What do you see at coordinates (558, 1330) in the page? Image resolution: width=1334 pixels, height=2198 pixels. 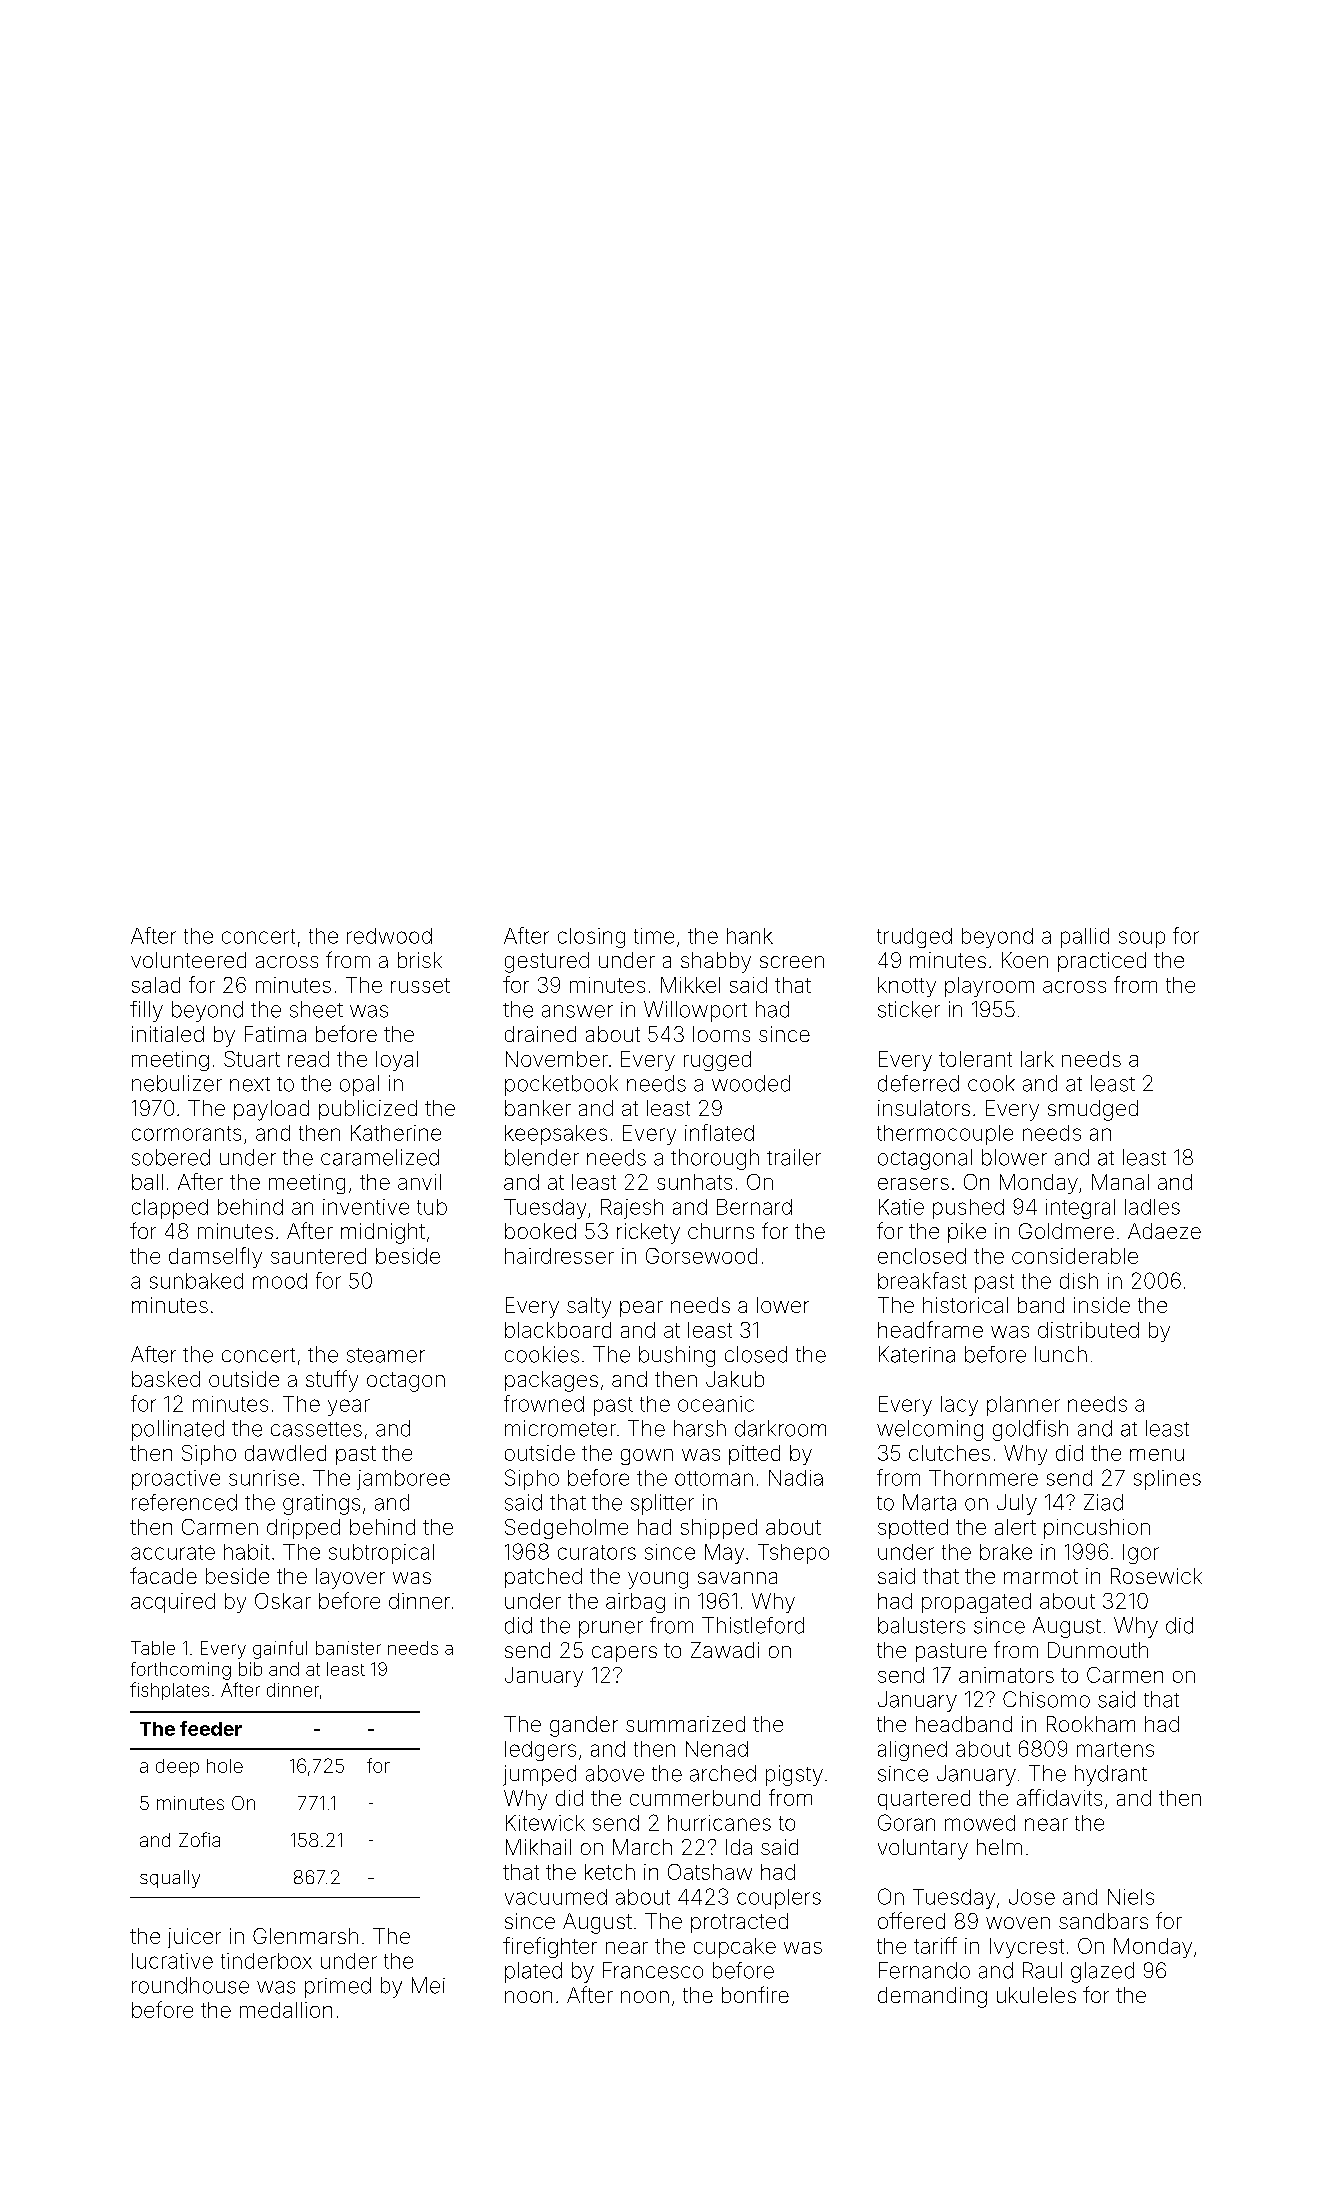 I see `blackboard` at bounding box center [558, 1330].
